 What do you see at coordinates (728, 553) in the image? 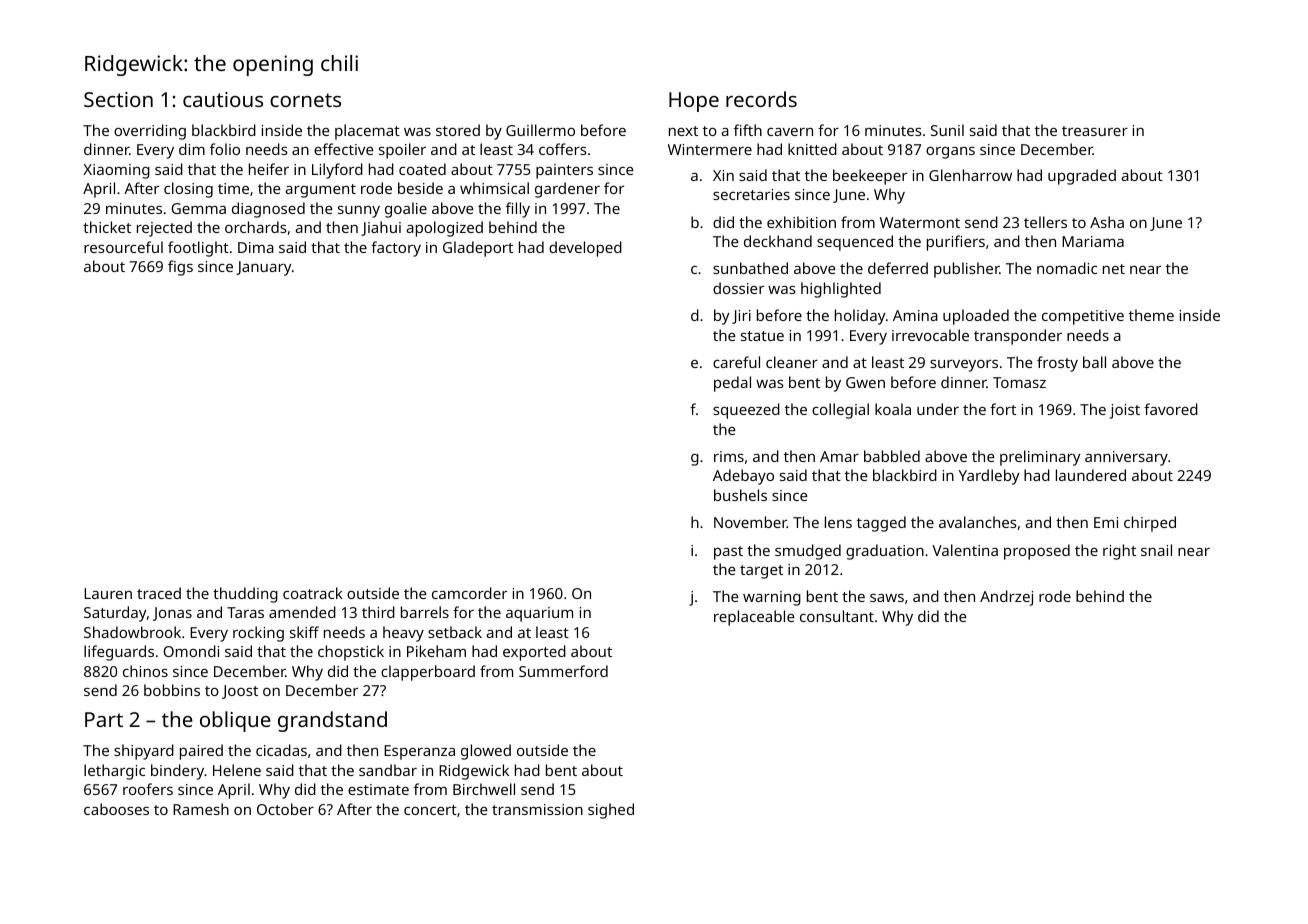
I see `past` at bounding box center [728, 553].
